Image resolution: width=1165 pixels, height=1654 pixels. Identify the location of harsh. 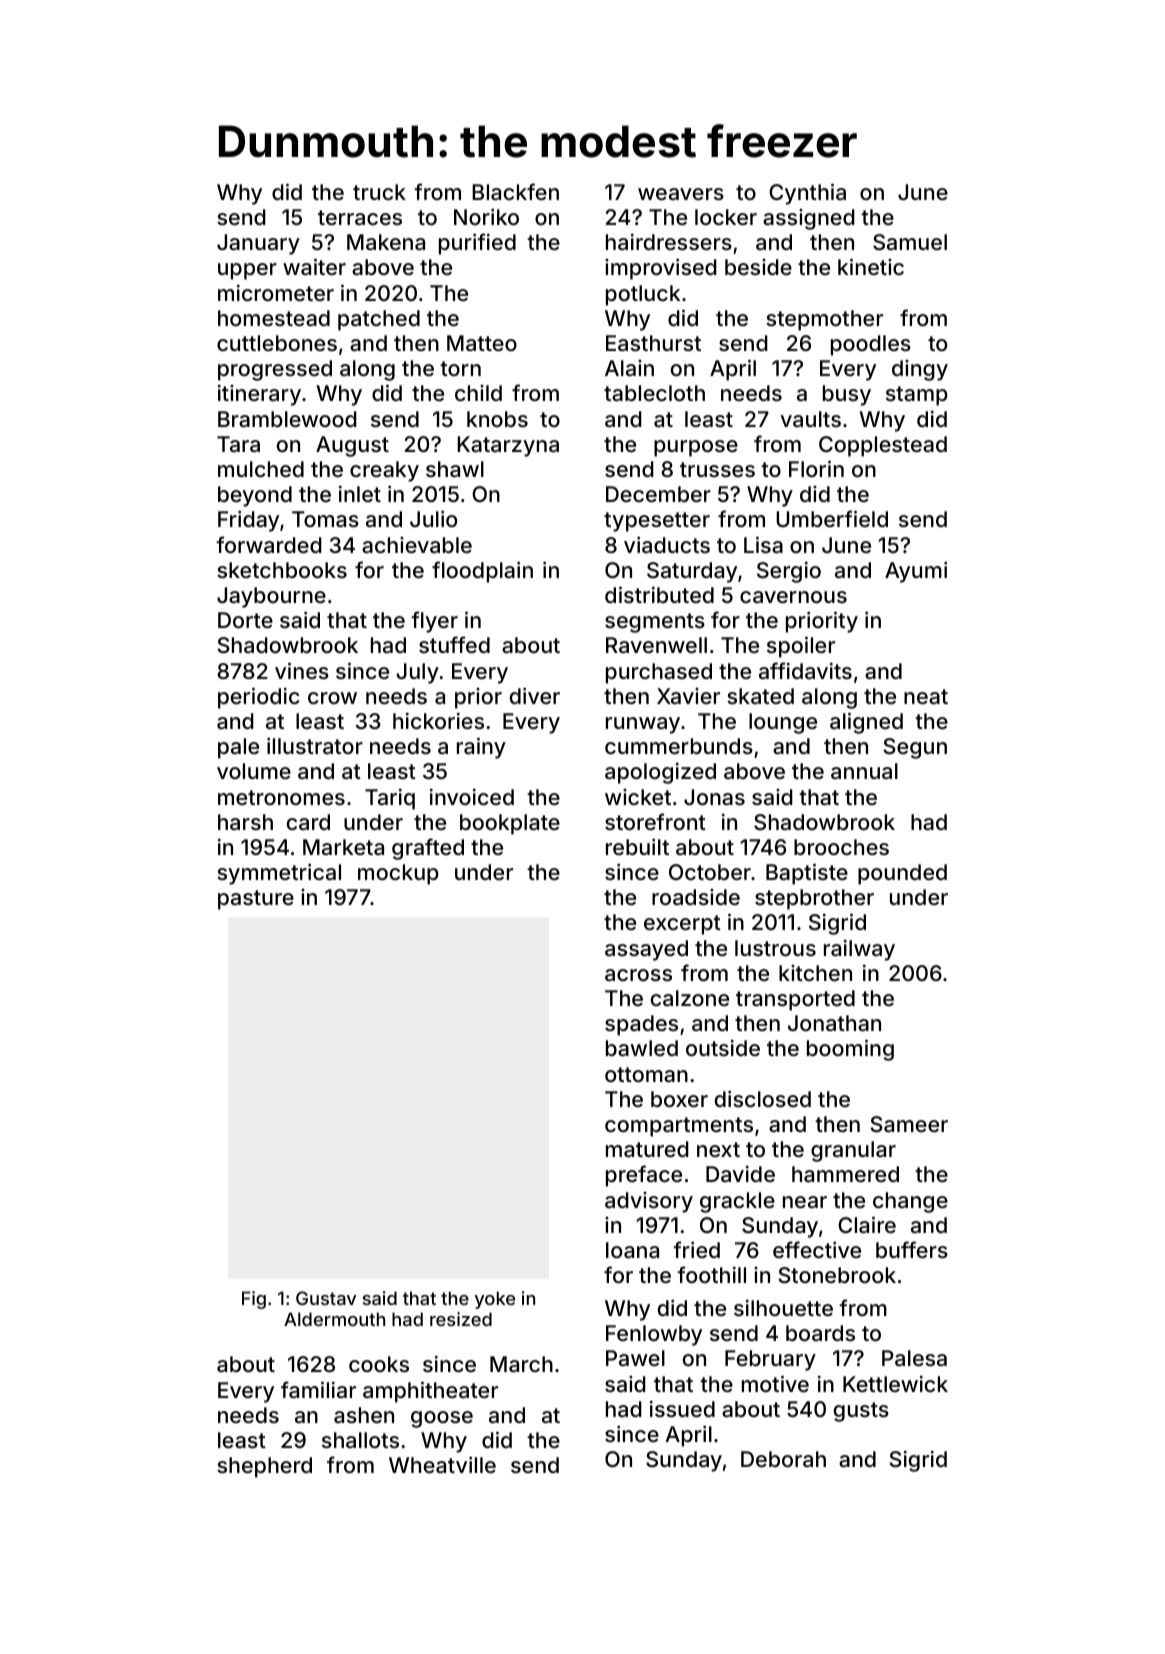
(245, 822).
